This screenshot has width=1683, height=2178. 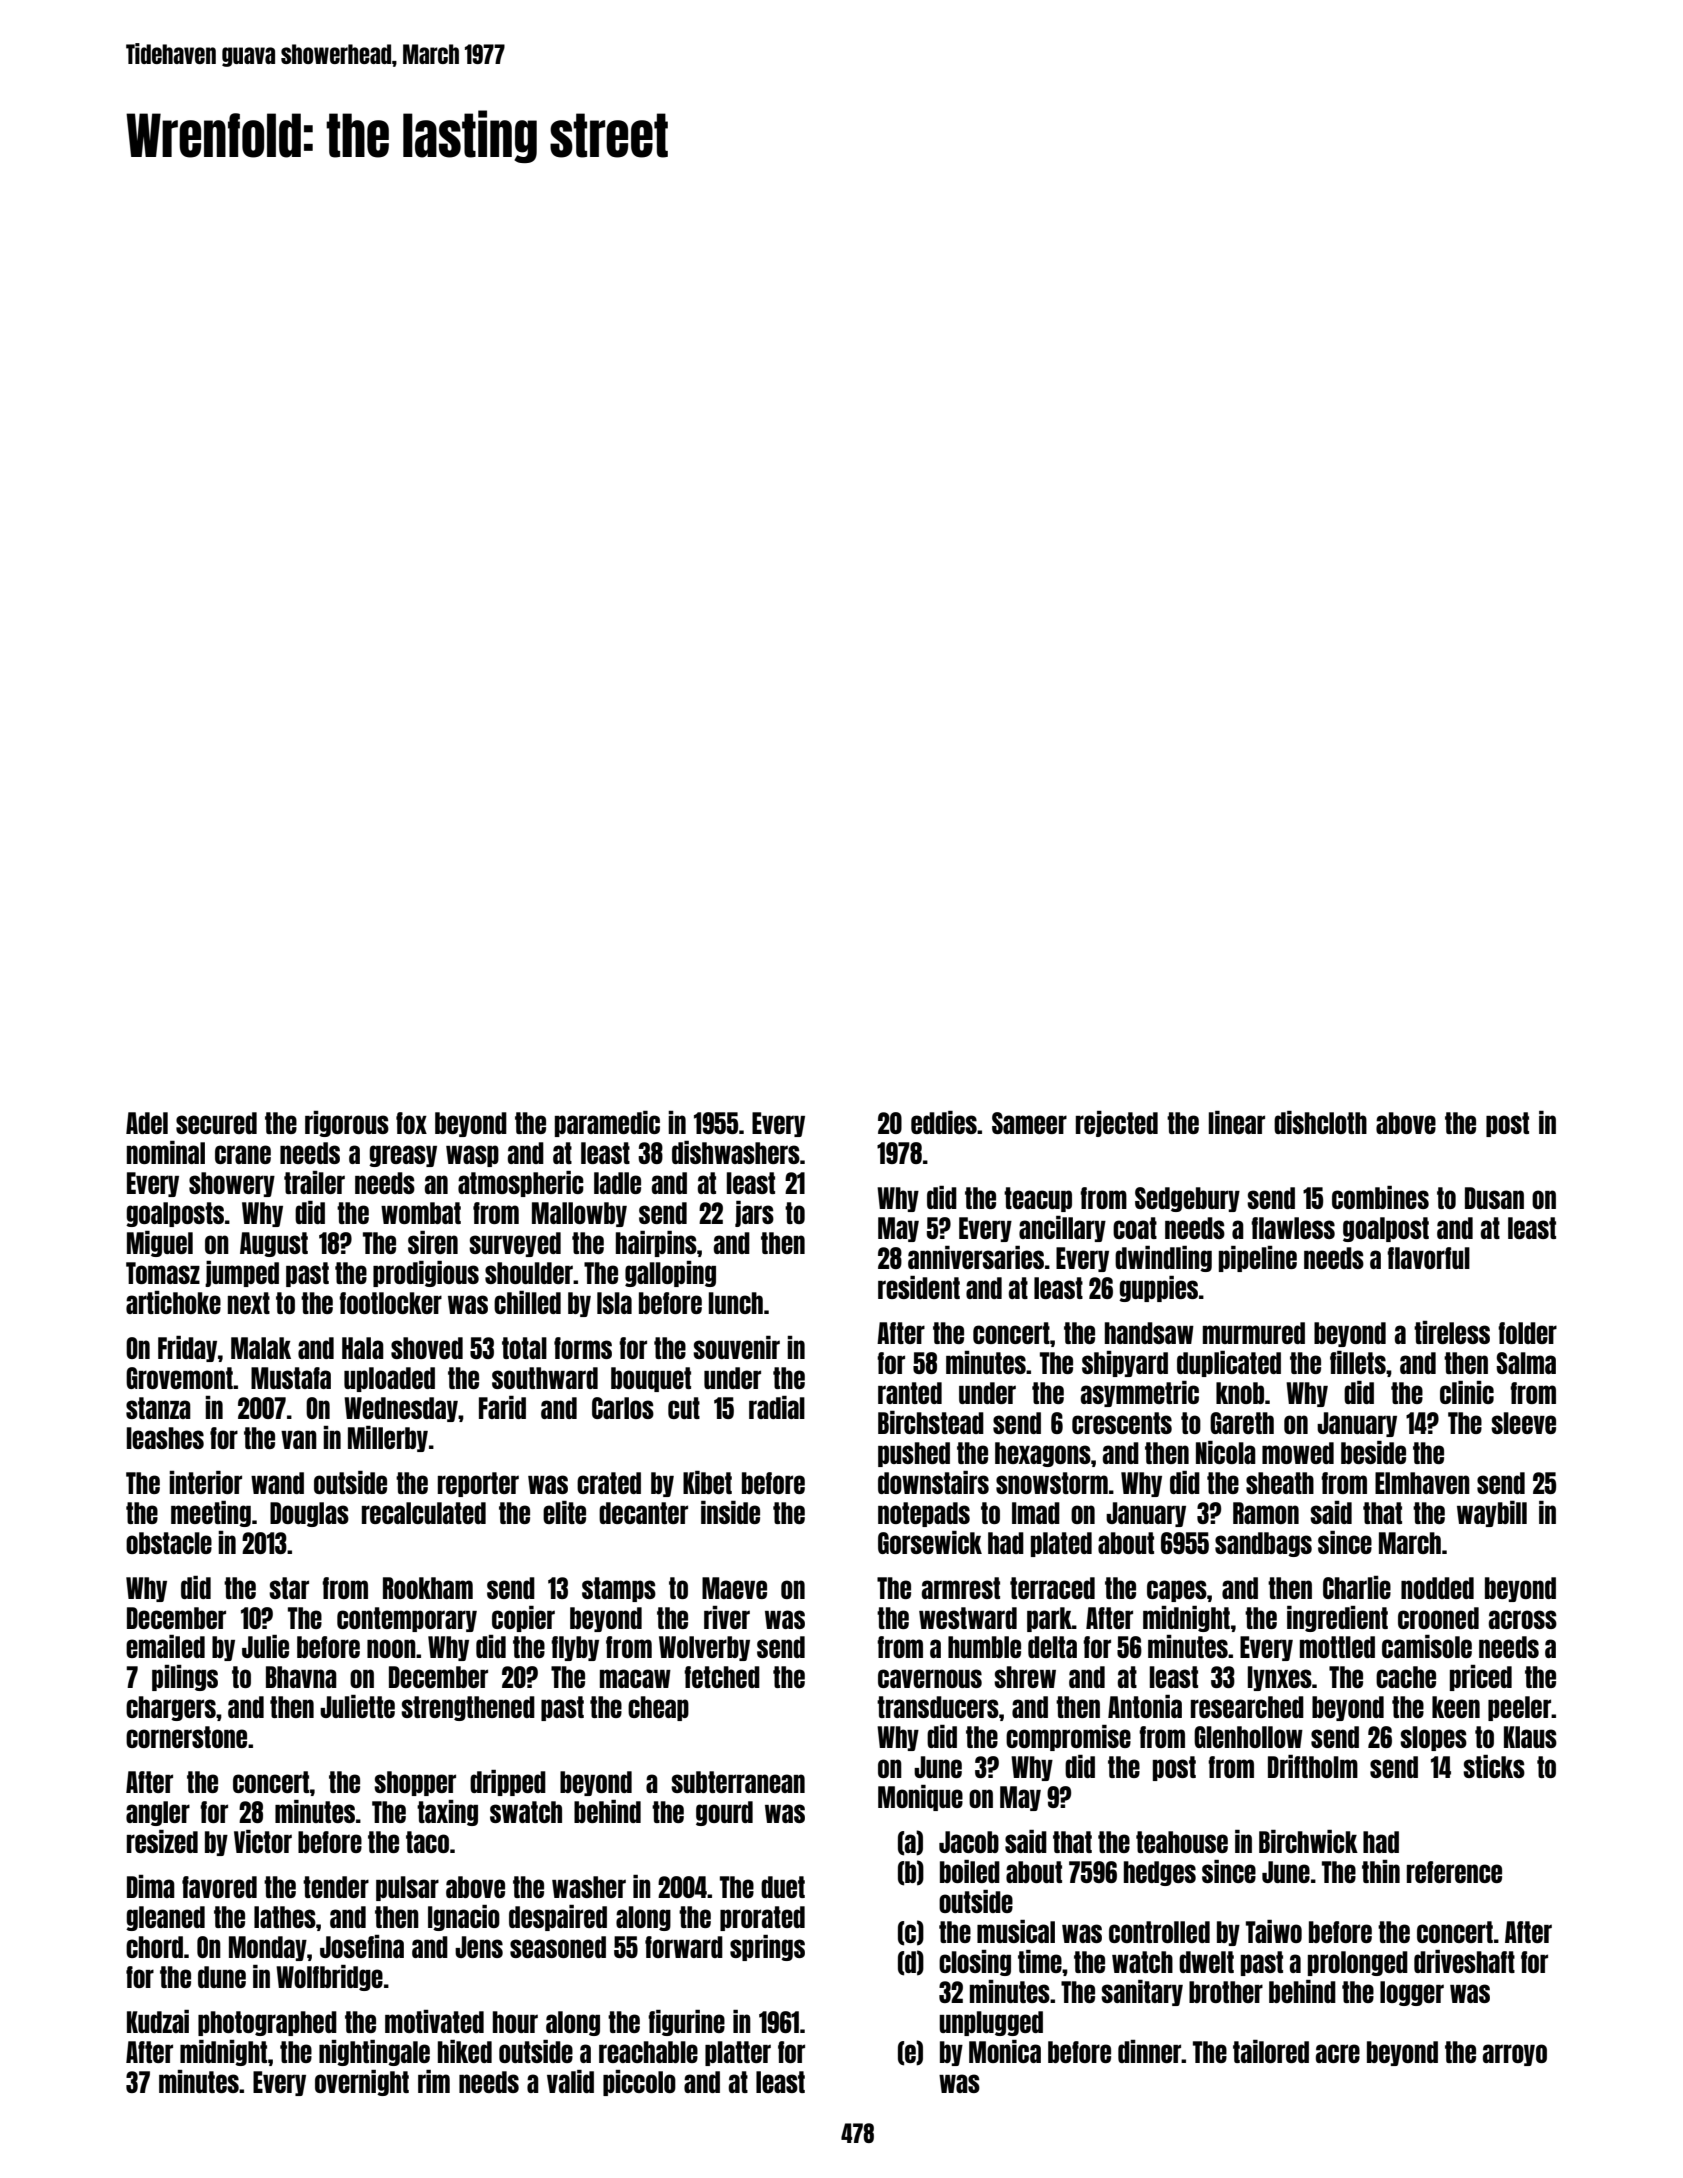 I want to click on cavernous, so click(x=930, y=1678).
